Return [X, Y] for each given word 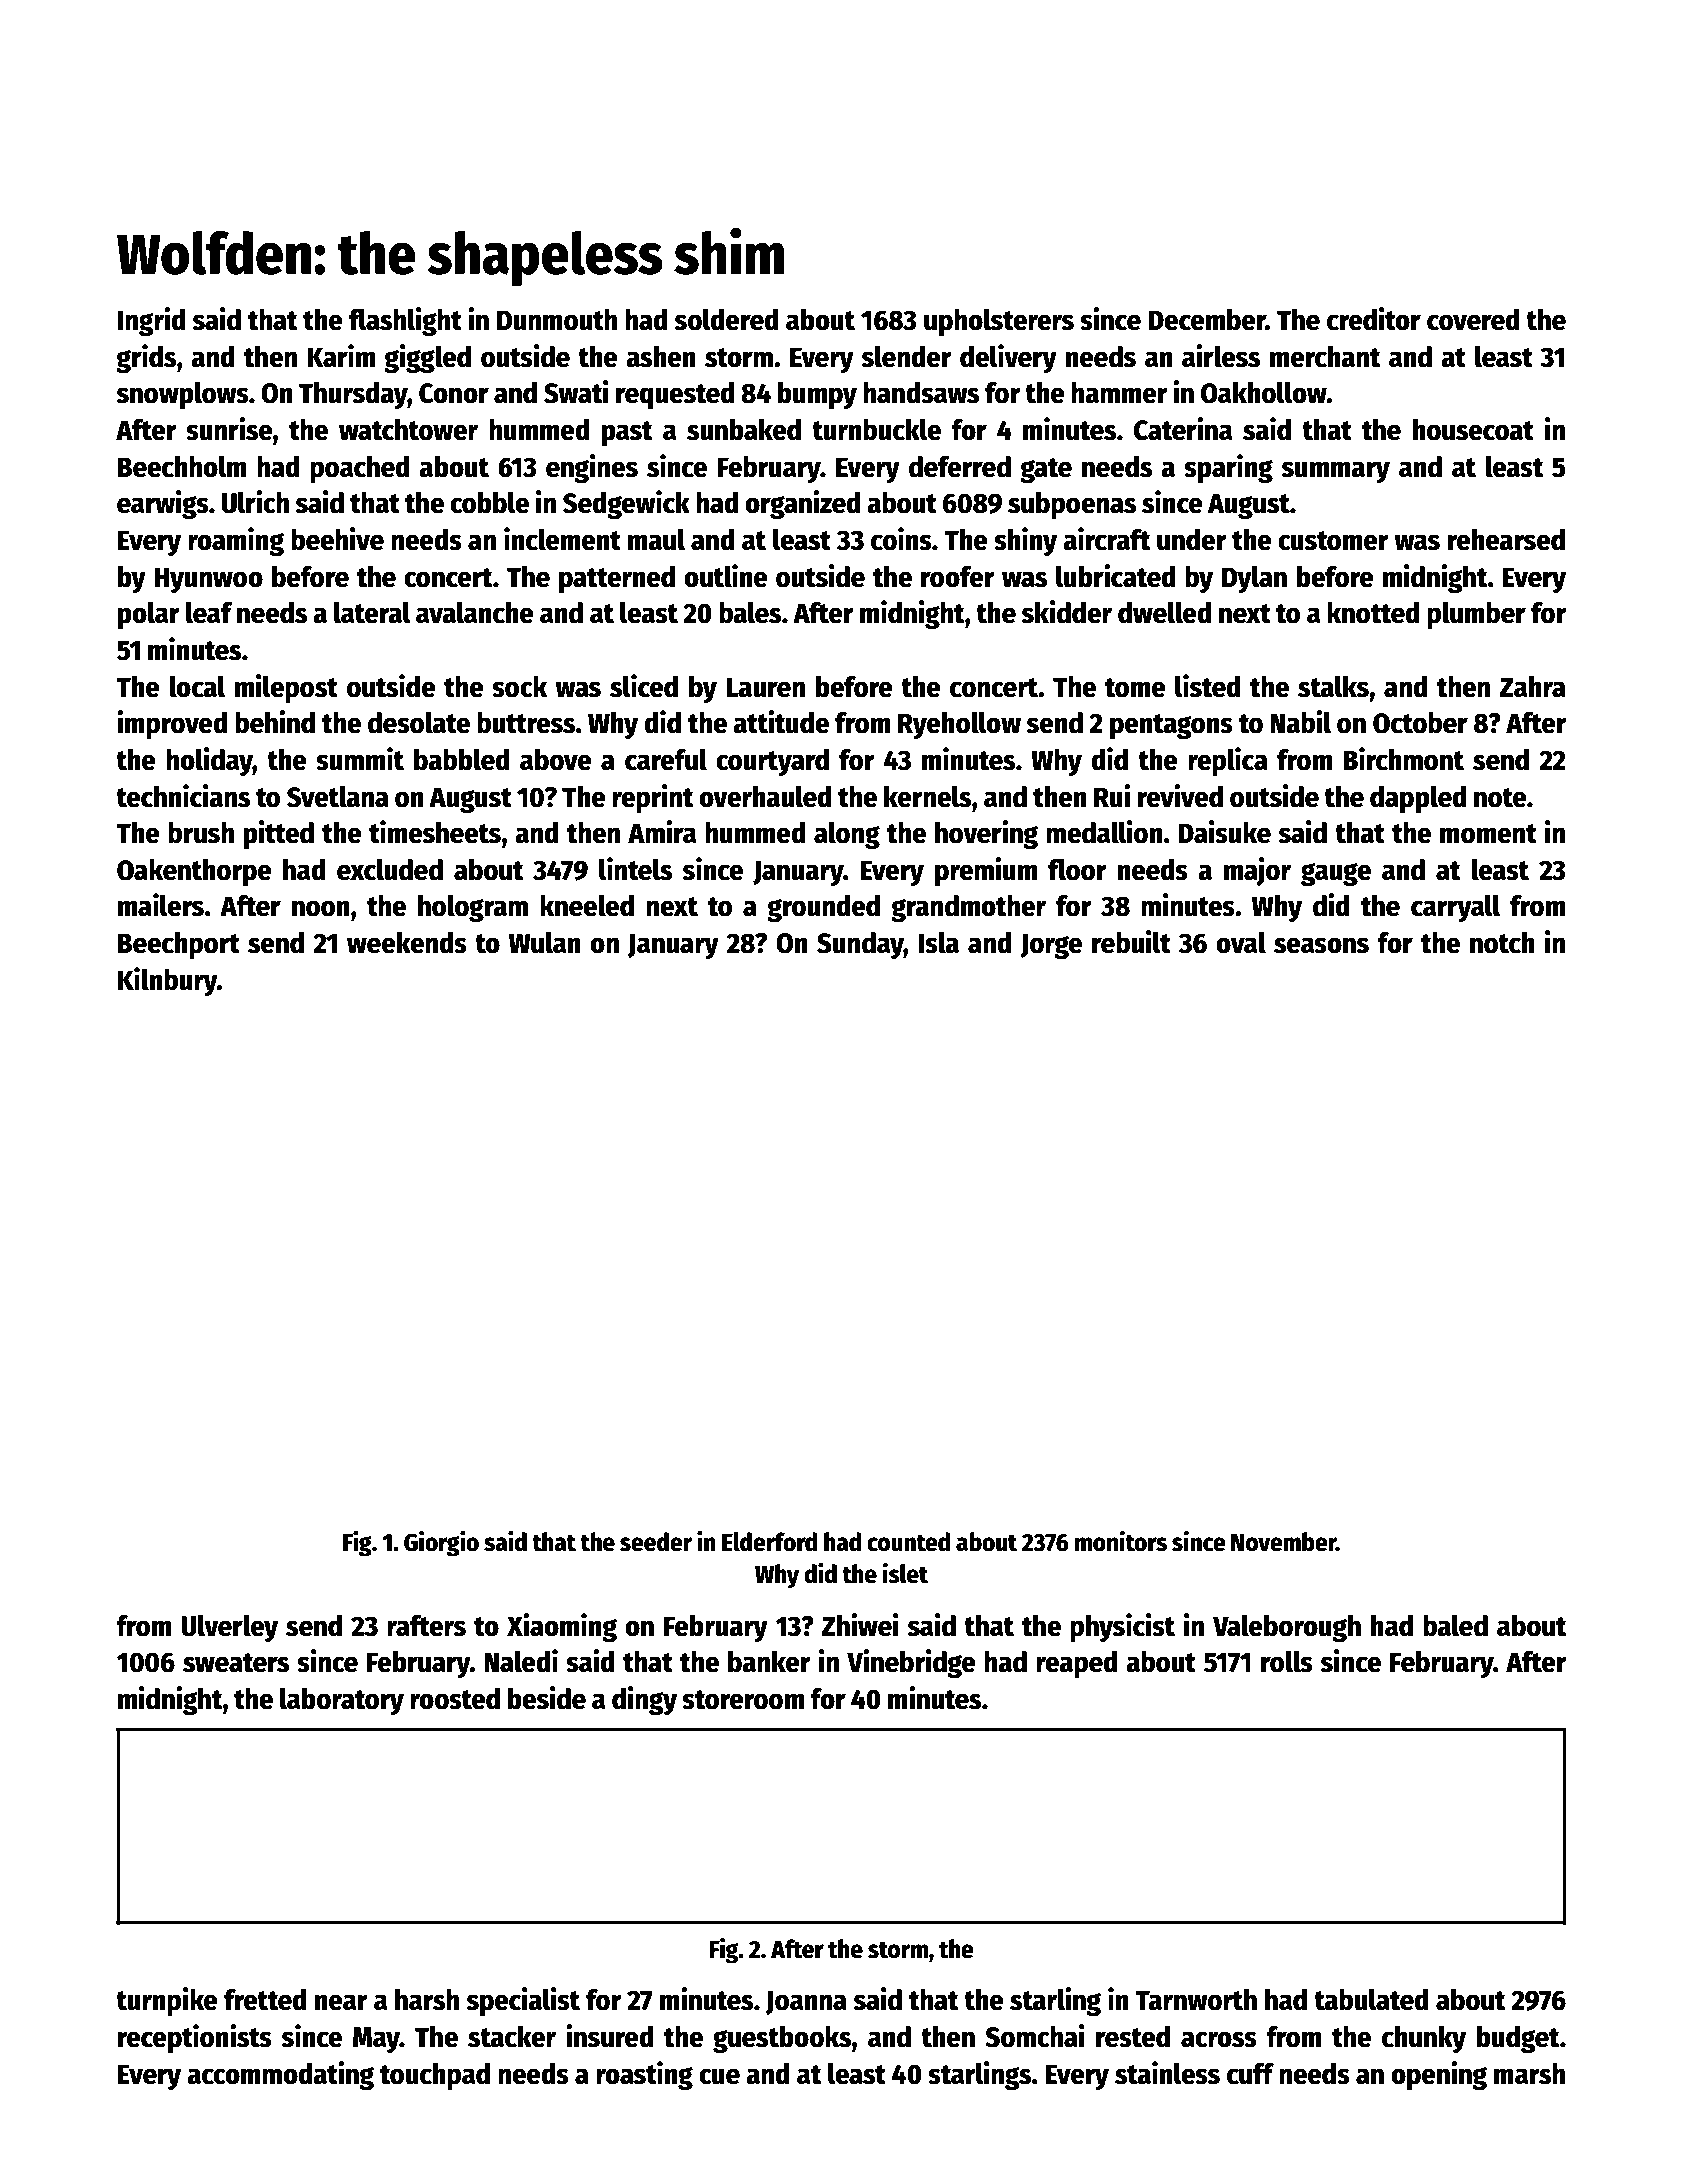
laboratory [342, 1701]
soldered [727, 319]
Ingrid [152, 321]
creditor [1374, 319]
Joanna [806, 2002]
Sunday [860, 945]
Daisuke [1224, 832]
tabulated [1371, 1999]
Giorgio [441, 1544]
